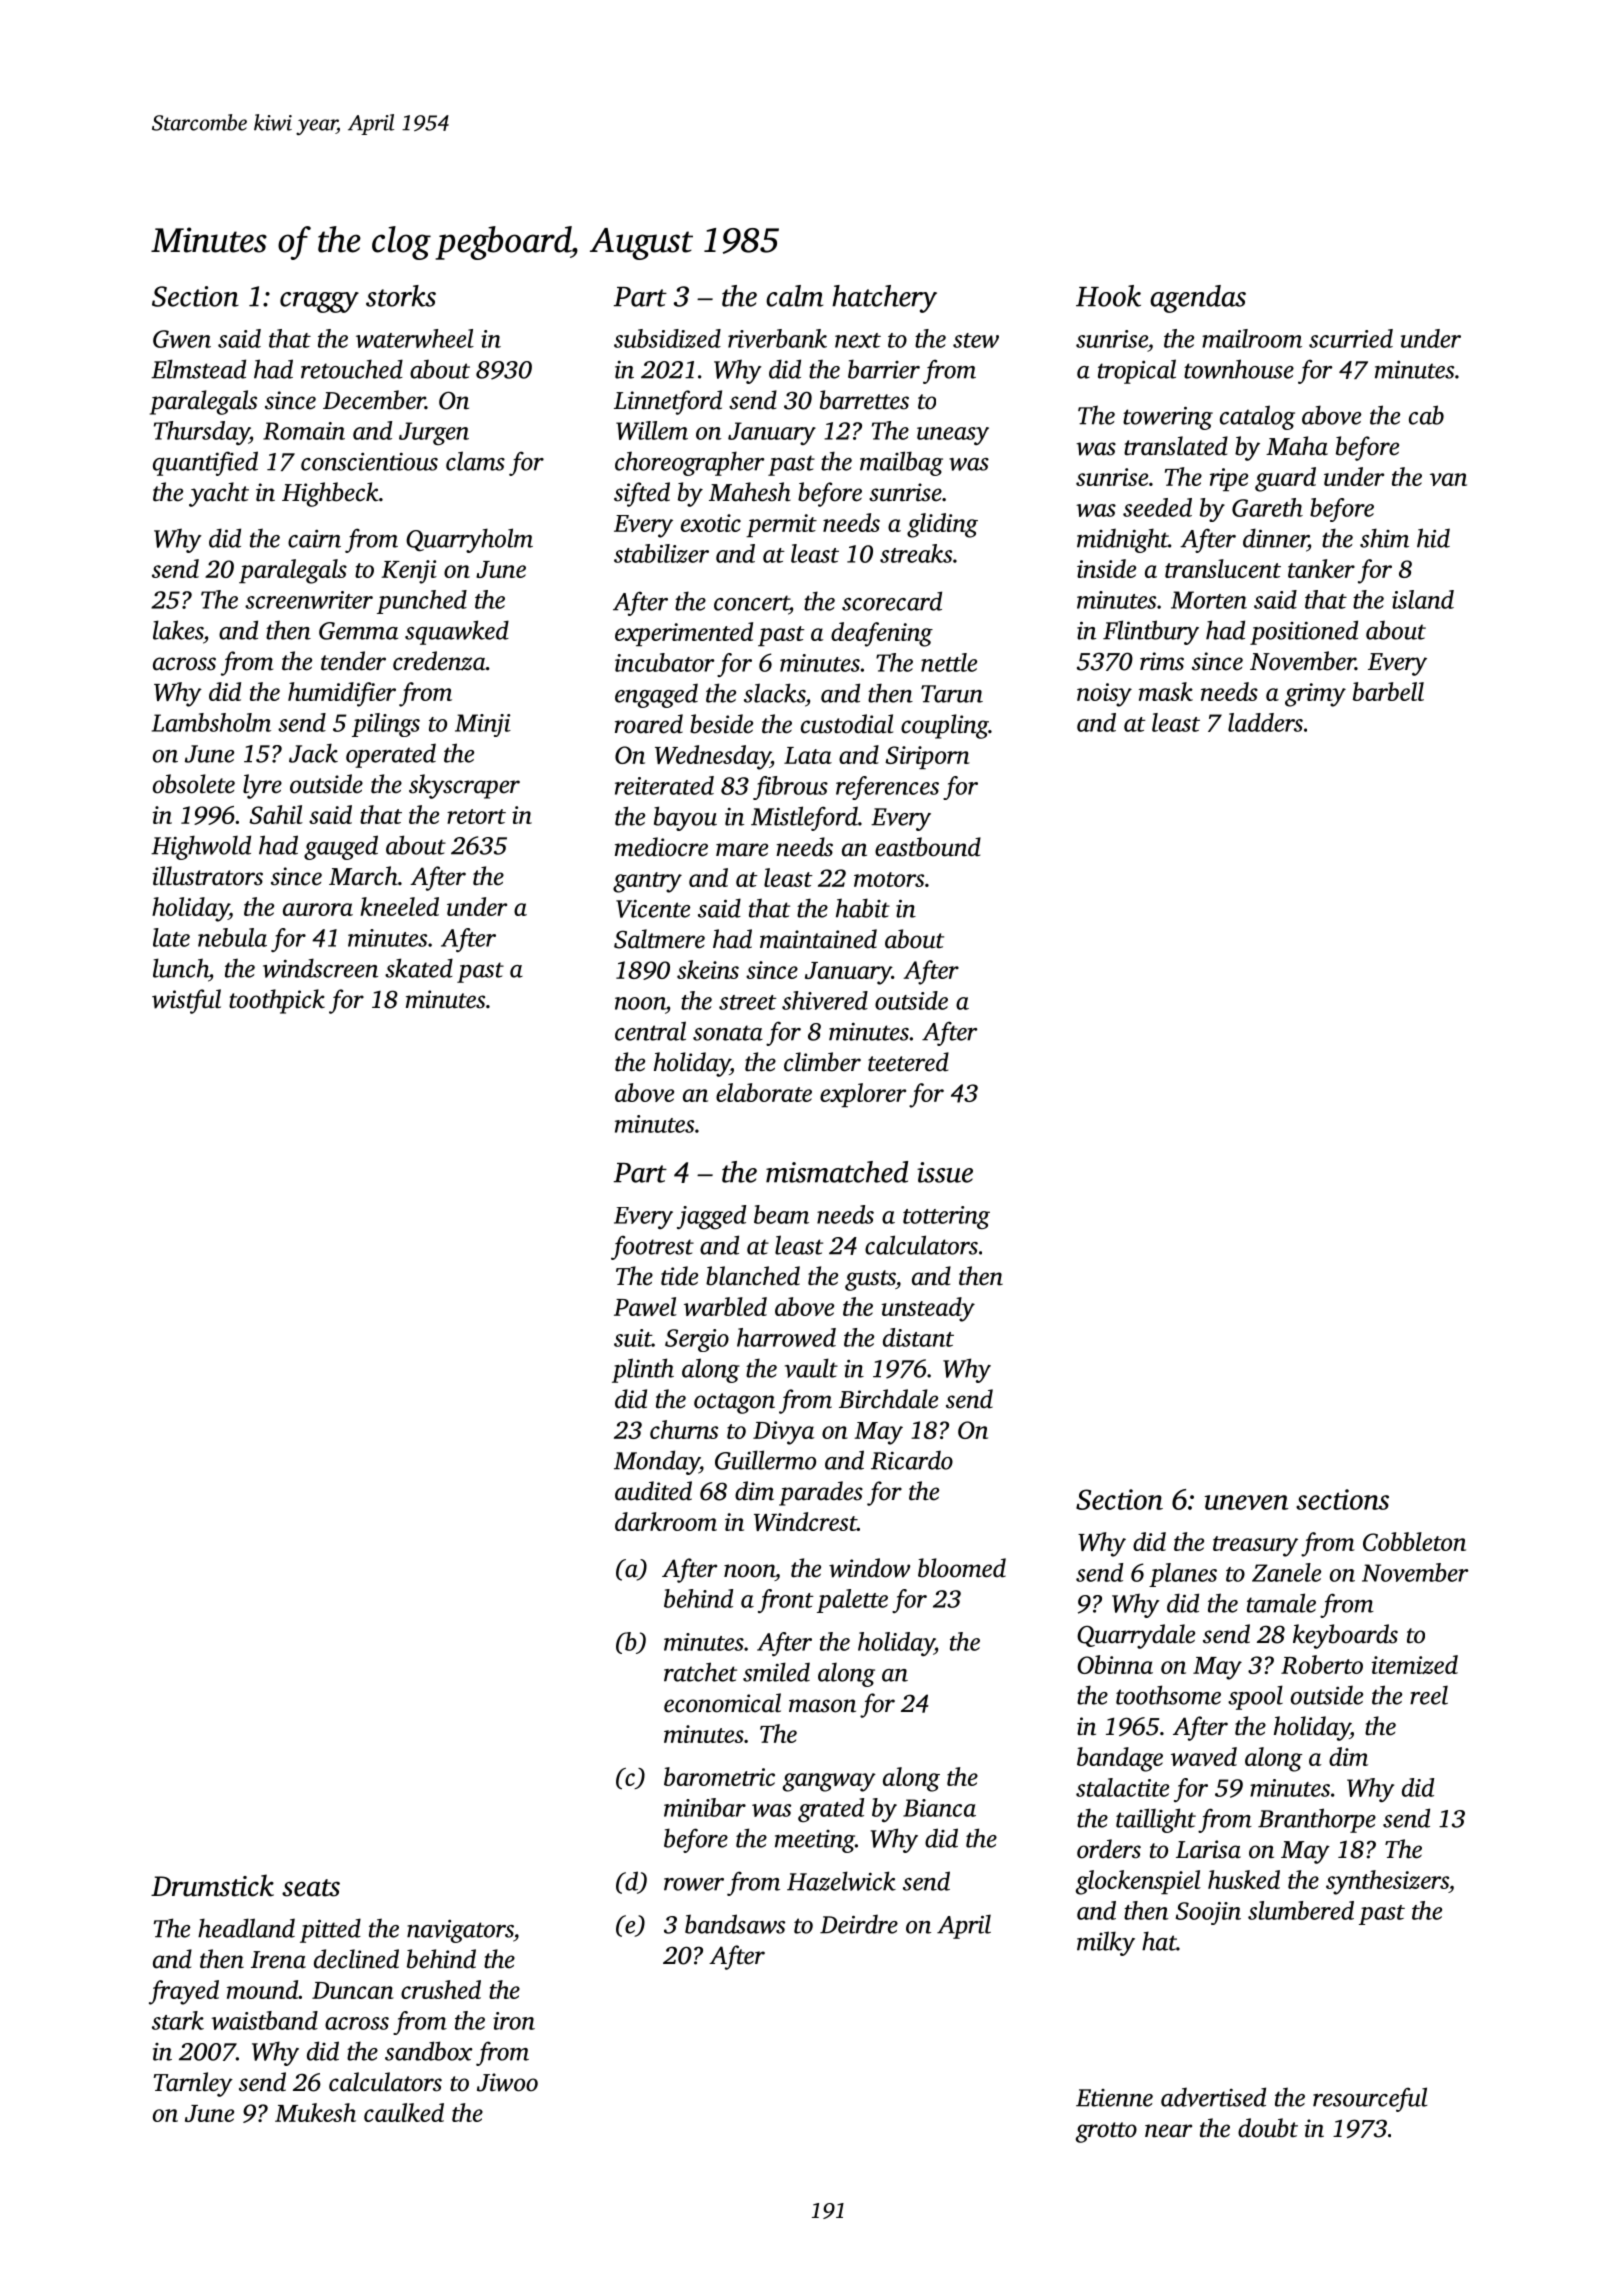 The height and width of the screenshot is (2292, 1620). What do you see at coordinates (1351, 338) in the screenshot?
I see `scurried` at bounding box center [1351, 338].
